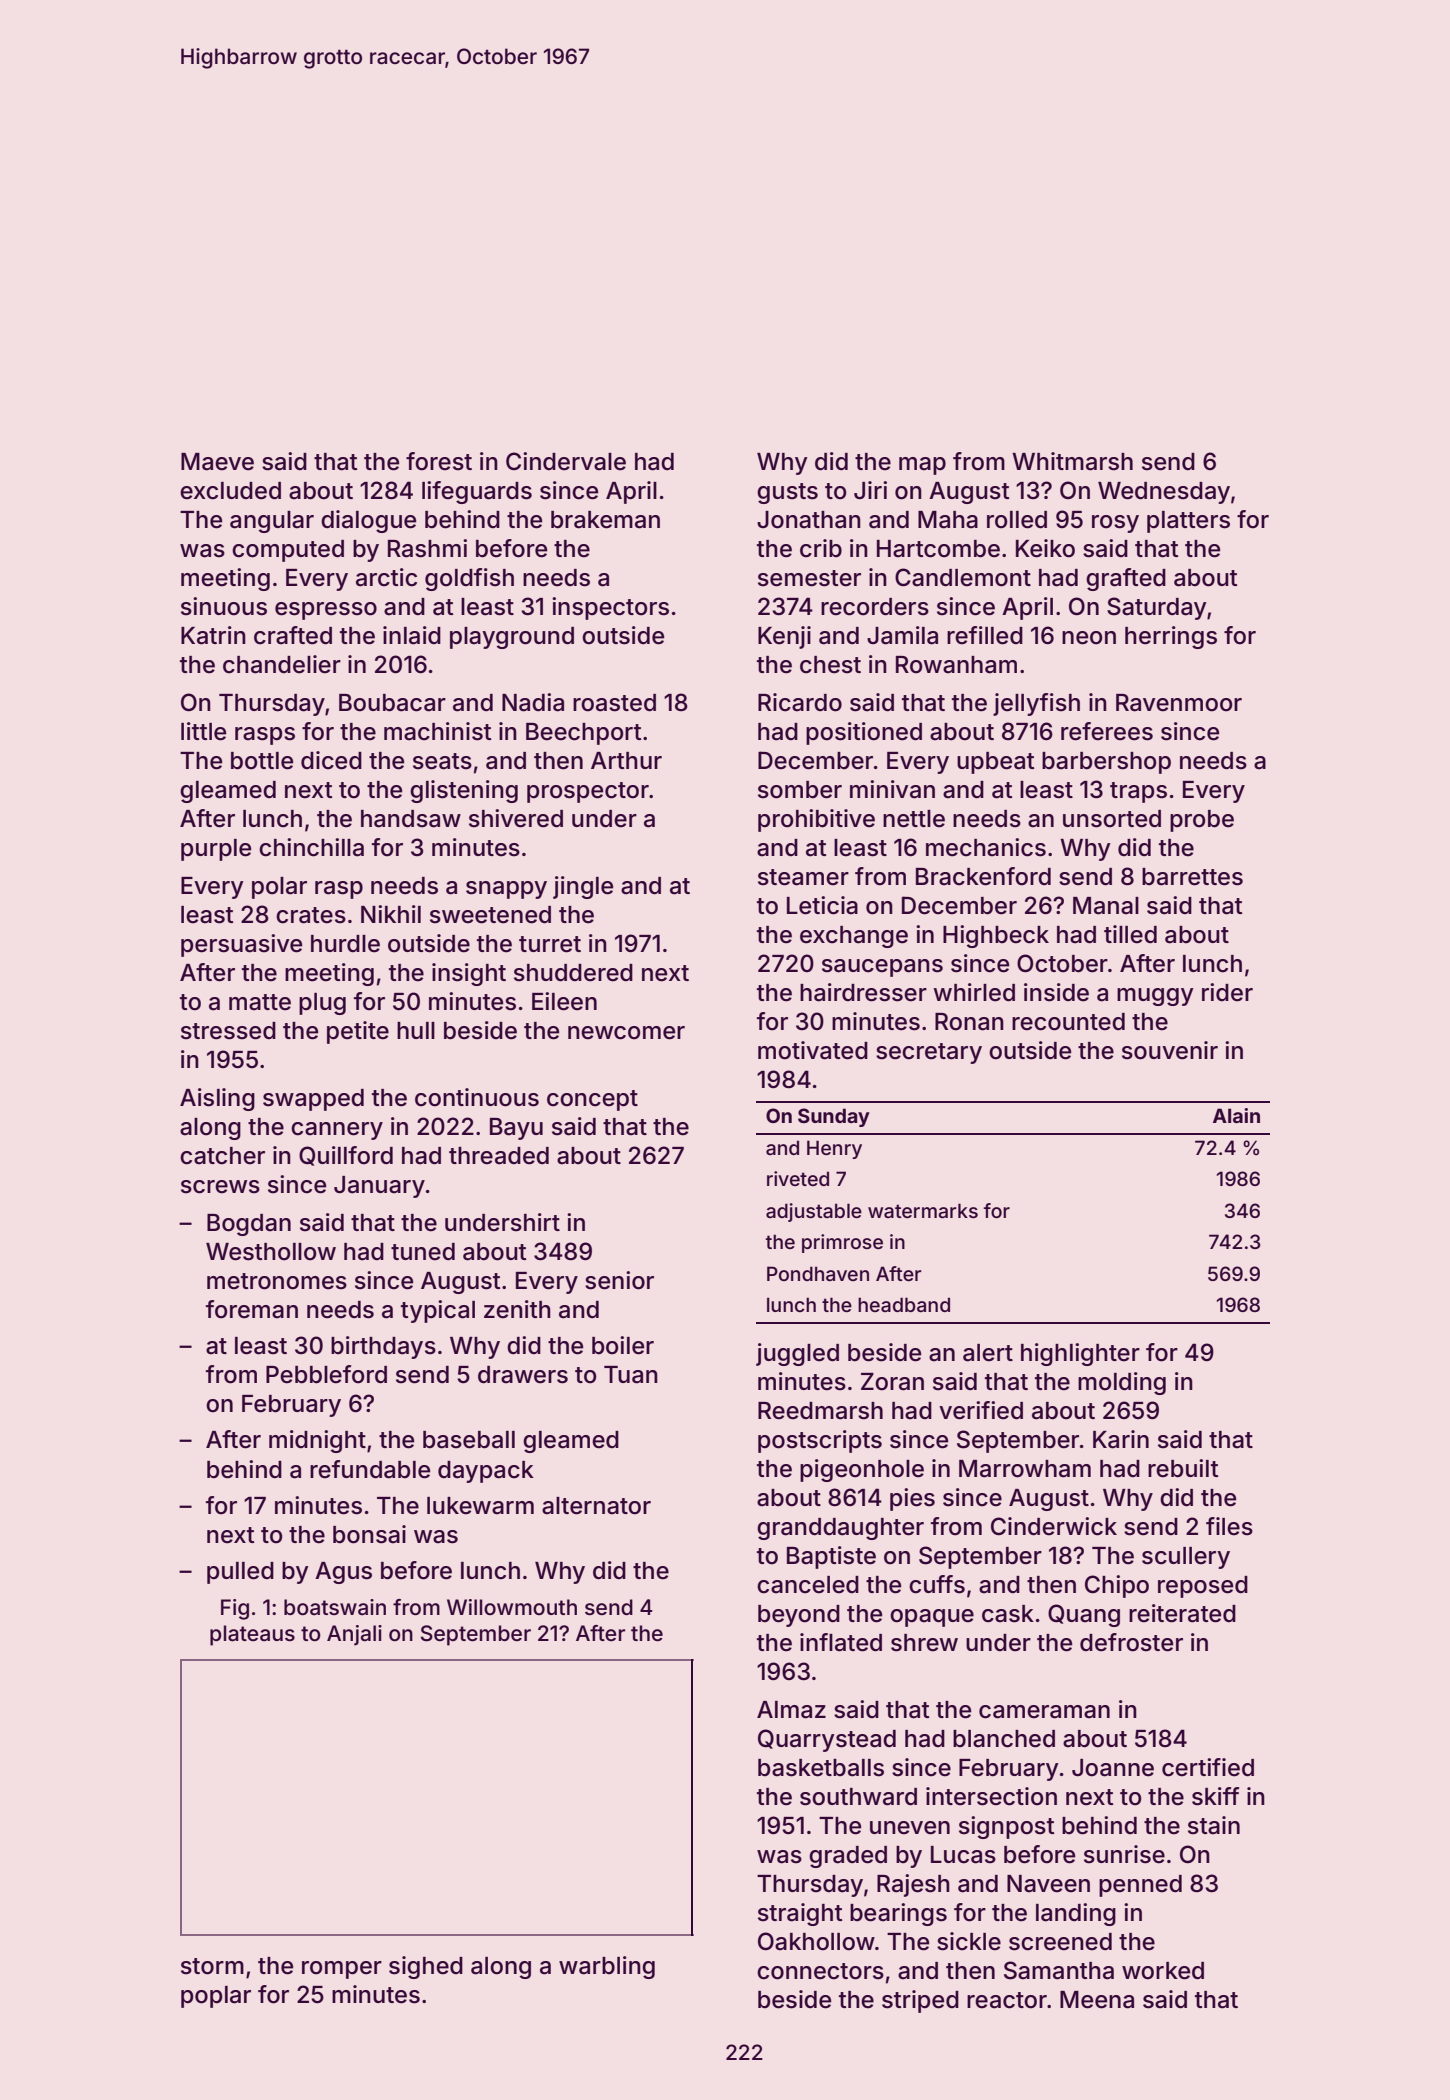 This screenshot has height=2100, width=1450. I want to click on birthdays, so click(383, 1347).
